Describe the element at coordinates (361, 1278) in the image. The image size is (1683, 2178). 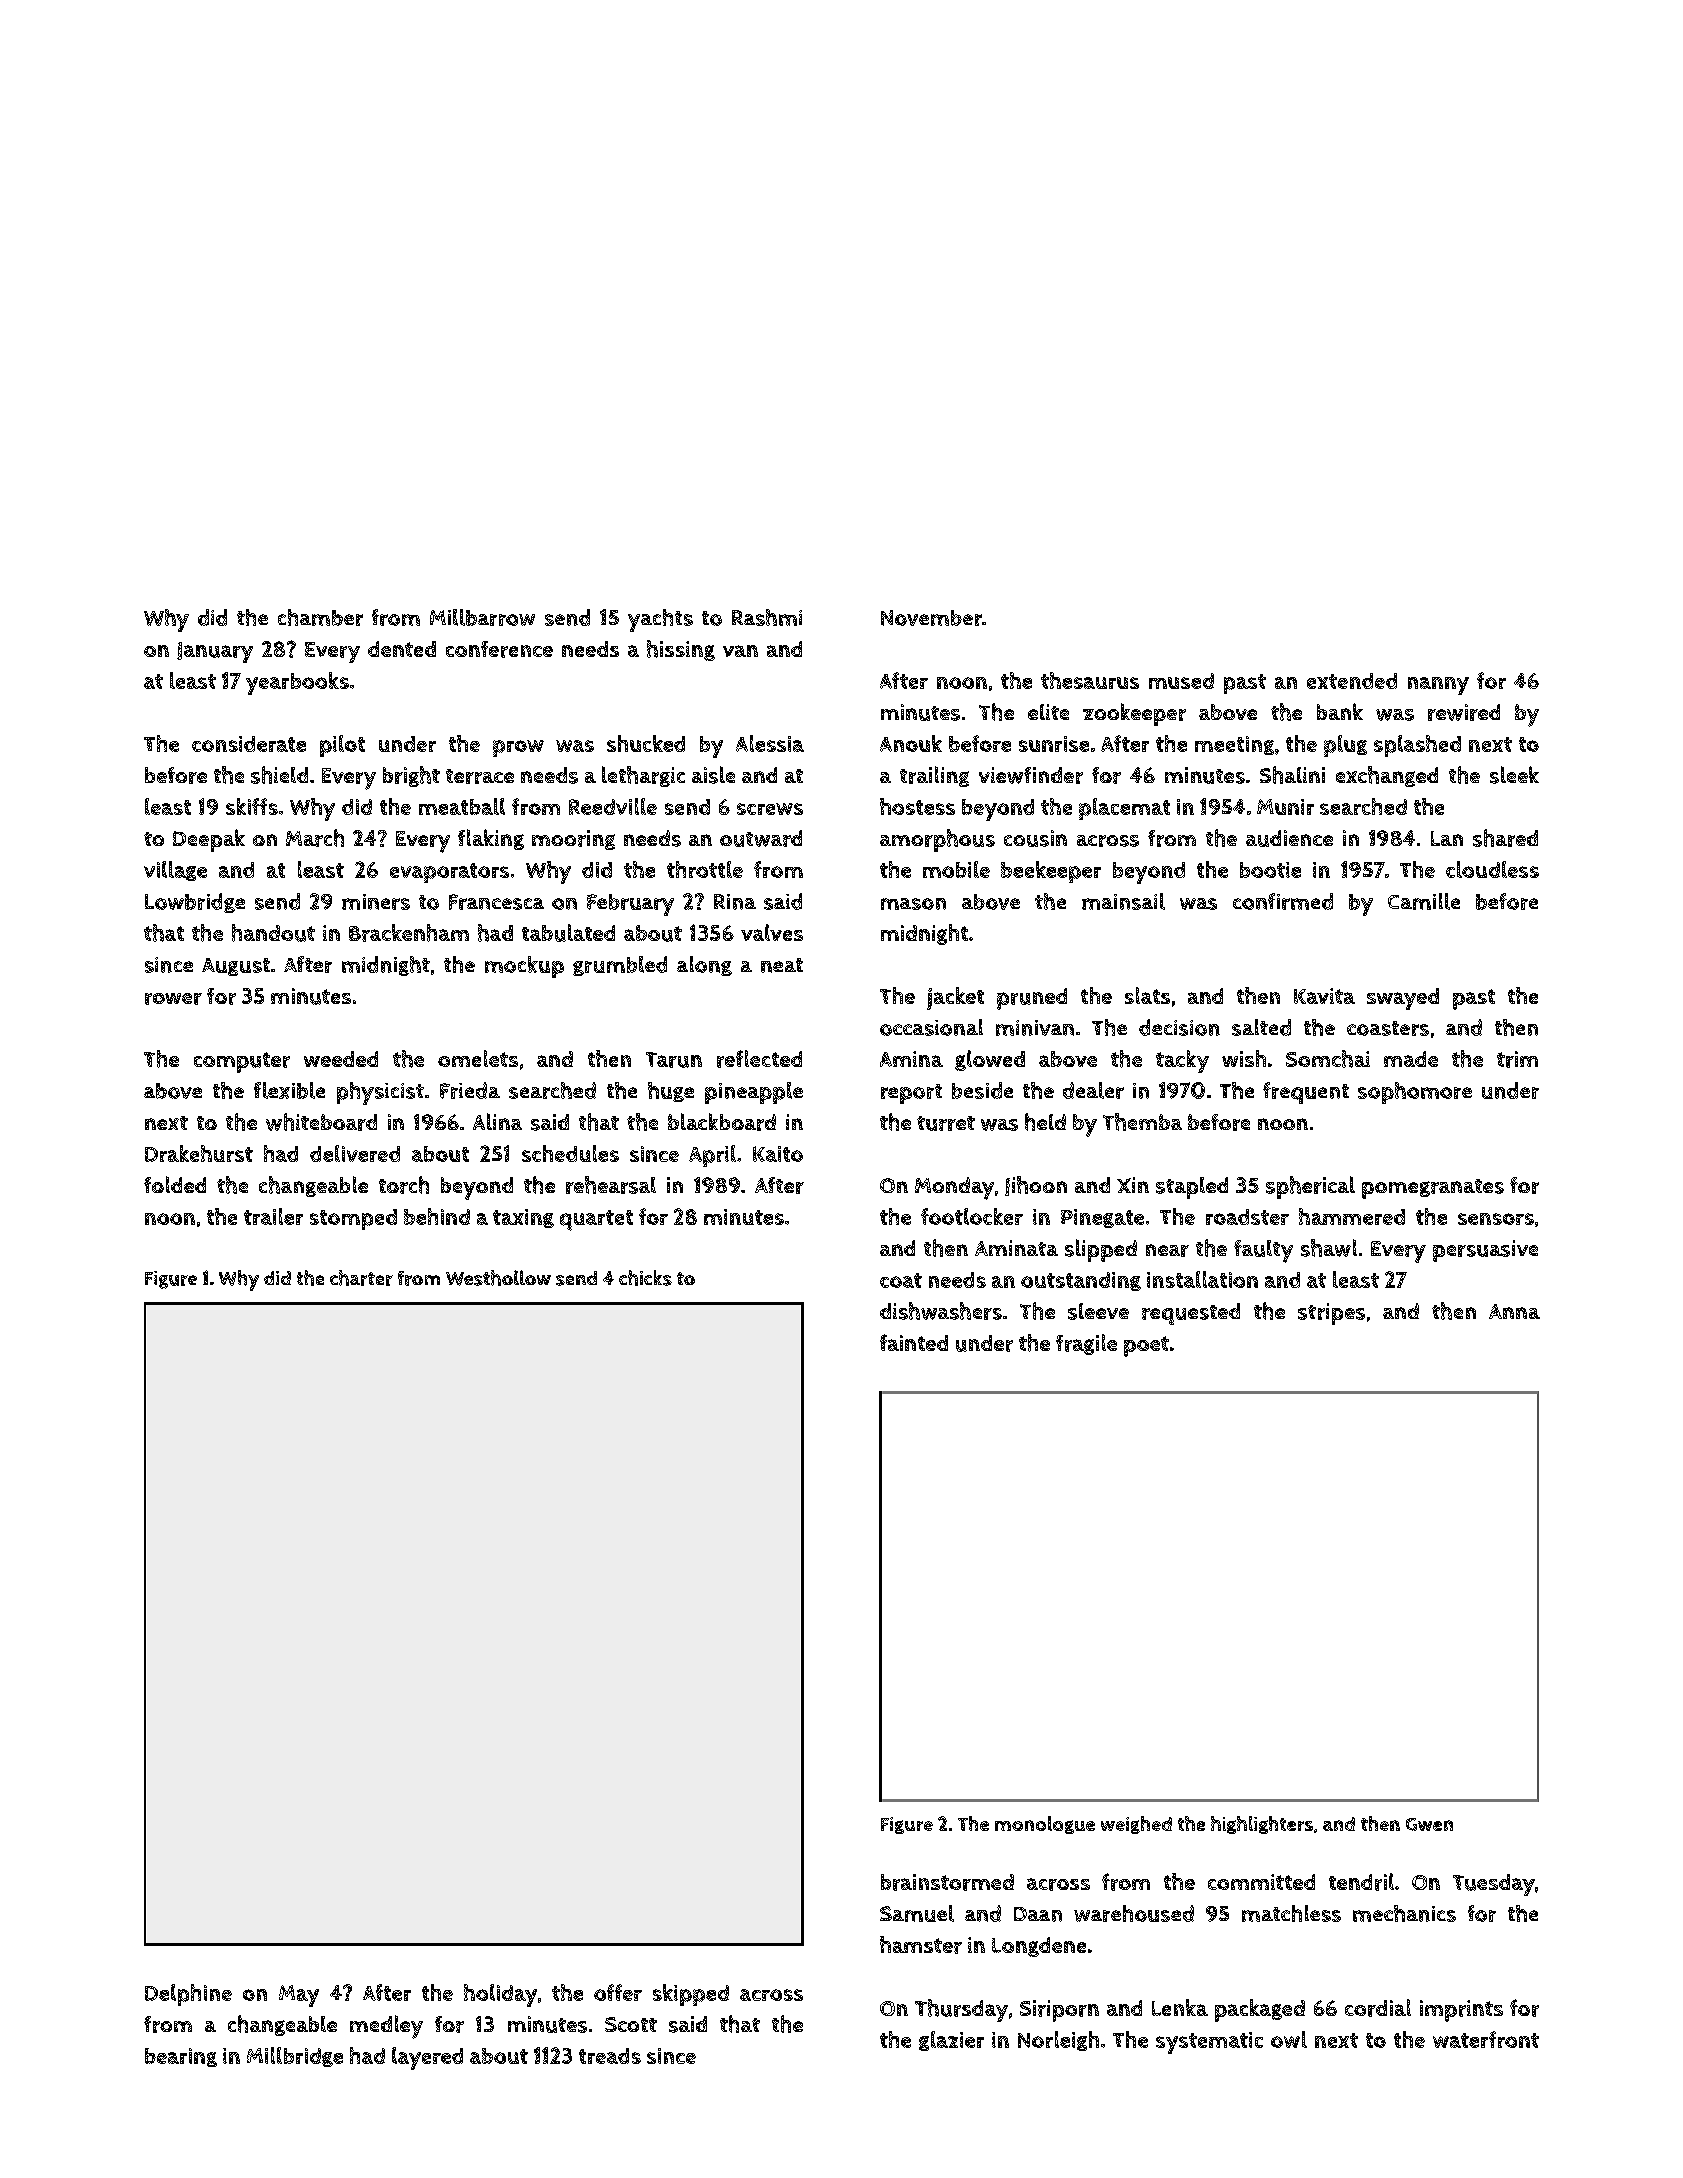
I see `charter` at that location.
